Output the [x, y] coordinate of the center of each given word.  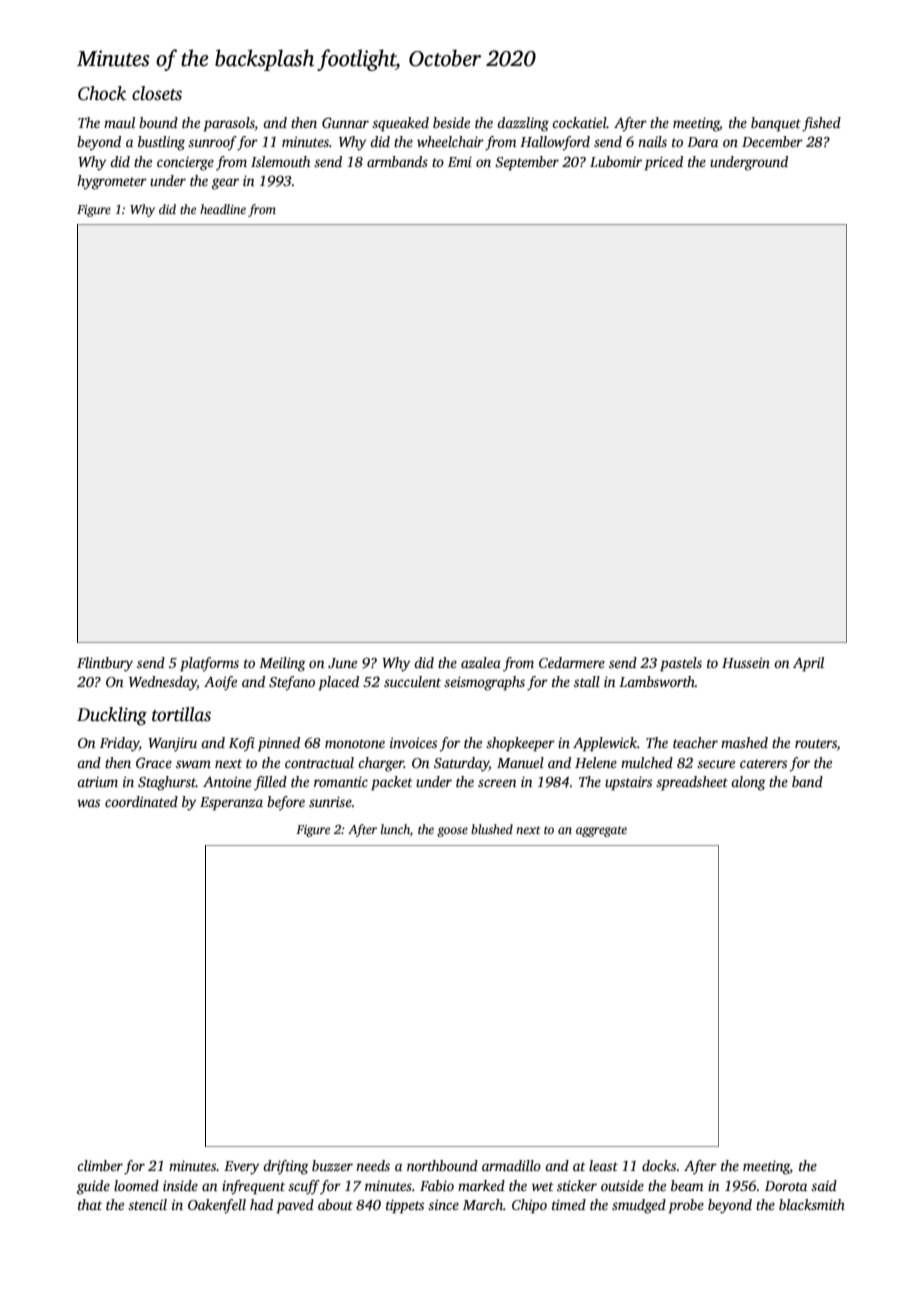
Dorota [786, 1186]
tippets [405, 1206]
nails [652, 141]
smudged [639, 1206]
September [527, 163]
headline [223, 209]
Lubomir [616, 161]
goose [452, 832]
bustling [161, 143]
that [90, 1204]
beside [451, 122]
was [88, 803]
